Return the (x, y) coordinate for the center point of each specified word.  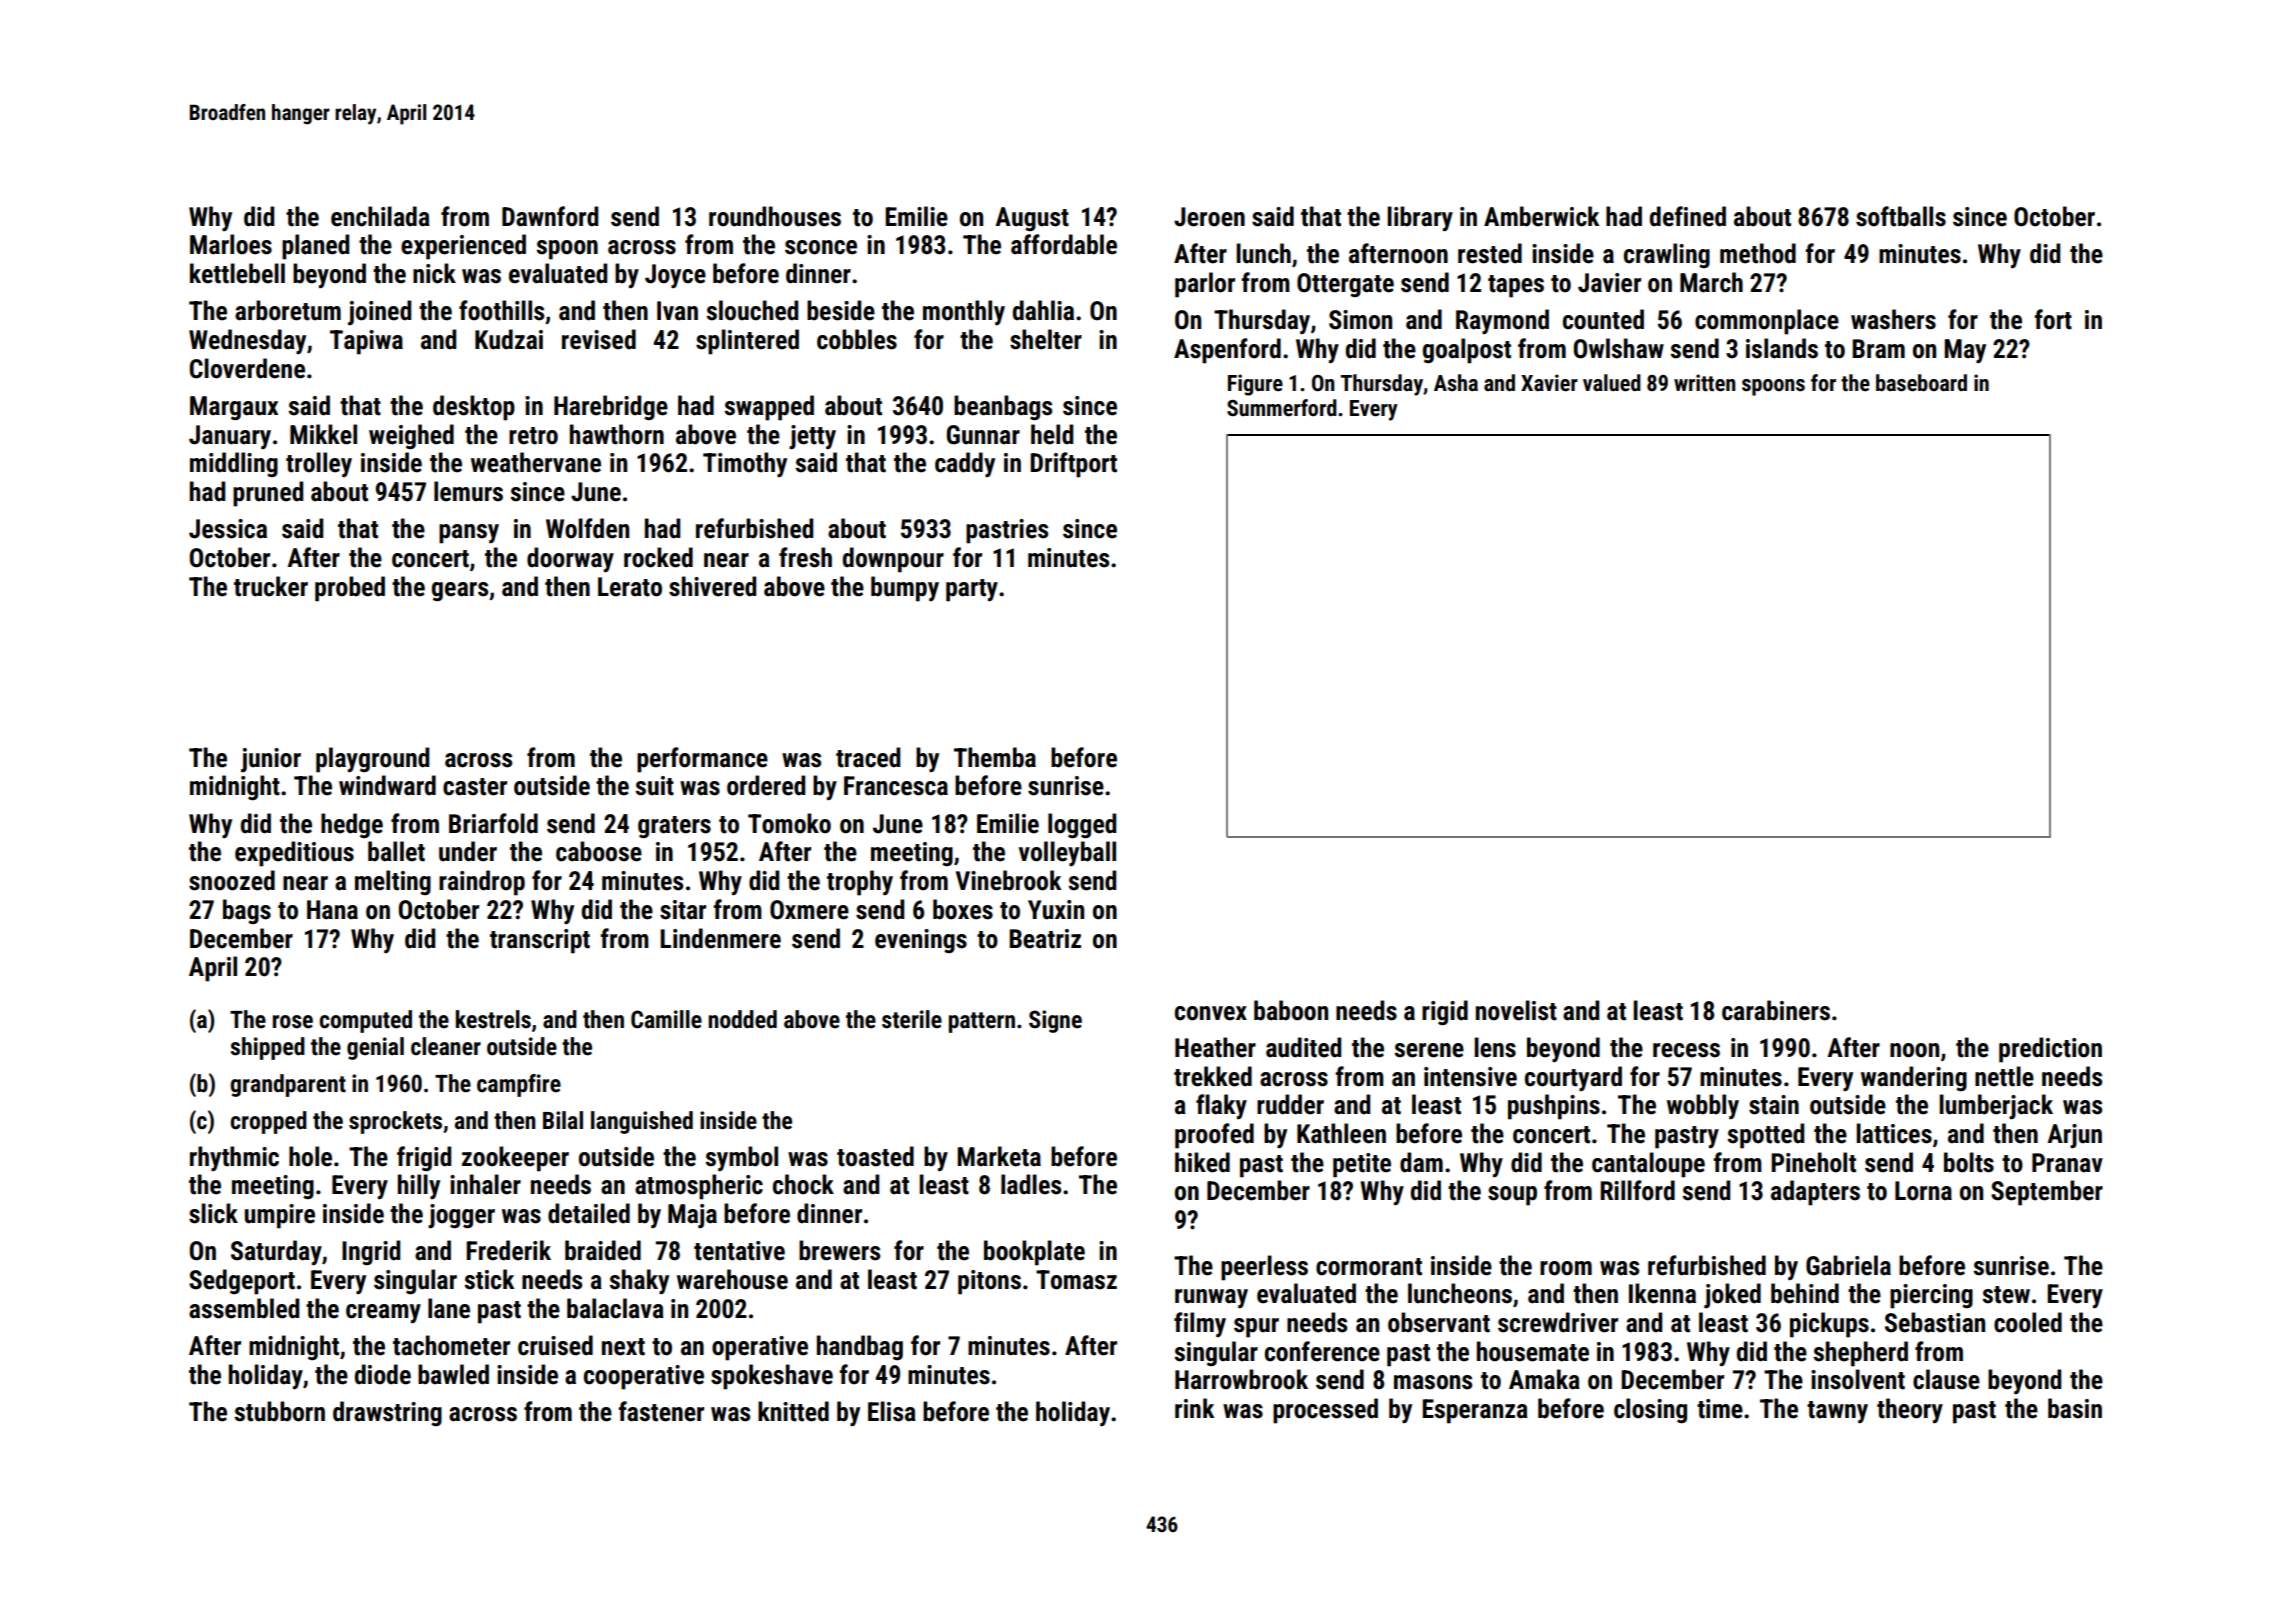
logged (1082, 826)
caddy (965, 464)
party (972, 590)
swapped (769, 408)
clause (1946, 1379)
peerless (1264, 1268)
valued (1612, 383)
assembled (244, 1308)
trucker (271, 586)
